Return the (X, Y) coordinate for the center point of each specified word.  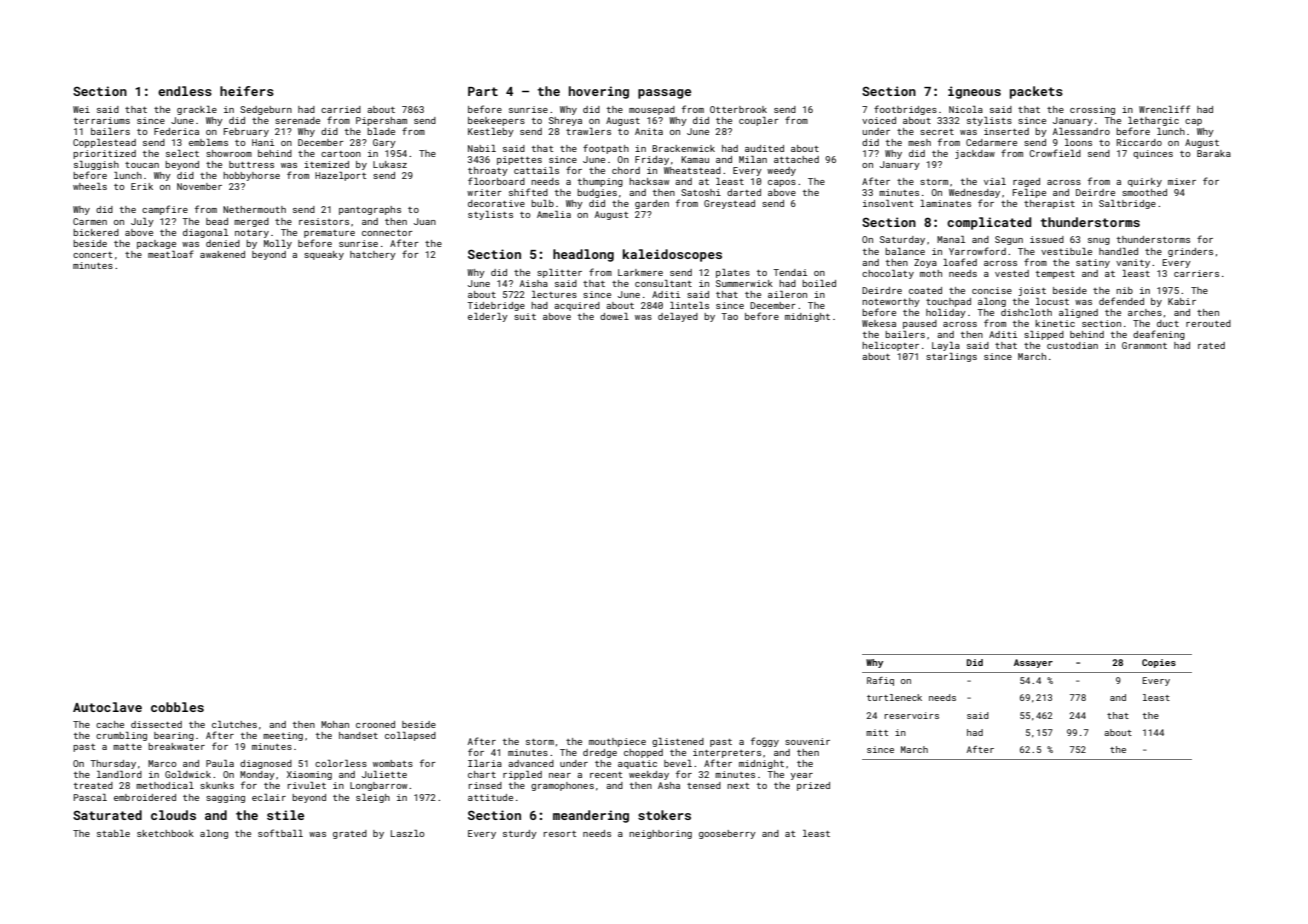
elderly (488, 317)
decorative (496, 203)
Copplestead (104, 143)
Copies (1159, 663)
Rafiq (880, 681)
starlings (951, 357)
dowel (614, 316)
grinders (1190, 252)
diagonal (205, 233)
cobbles (177, 707)
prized (813, 786)
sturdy (520, 834)
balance (905, 251)
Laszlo (408, 833)
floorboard (496, 181)
